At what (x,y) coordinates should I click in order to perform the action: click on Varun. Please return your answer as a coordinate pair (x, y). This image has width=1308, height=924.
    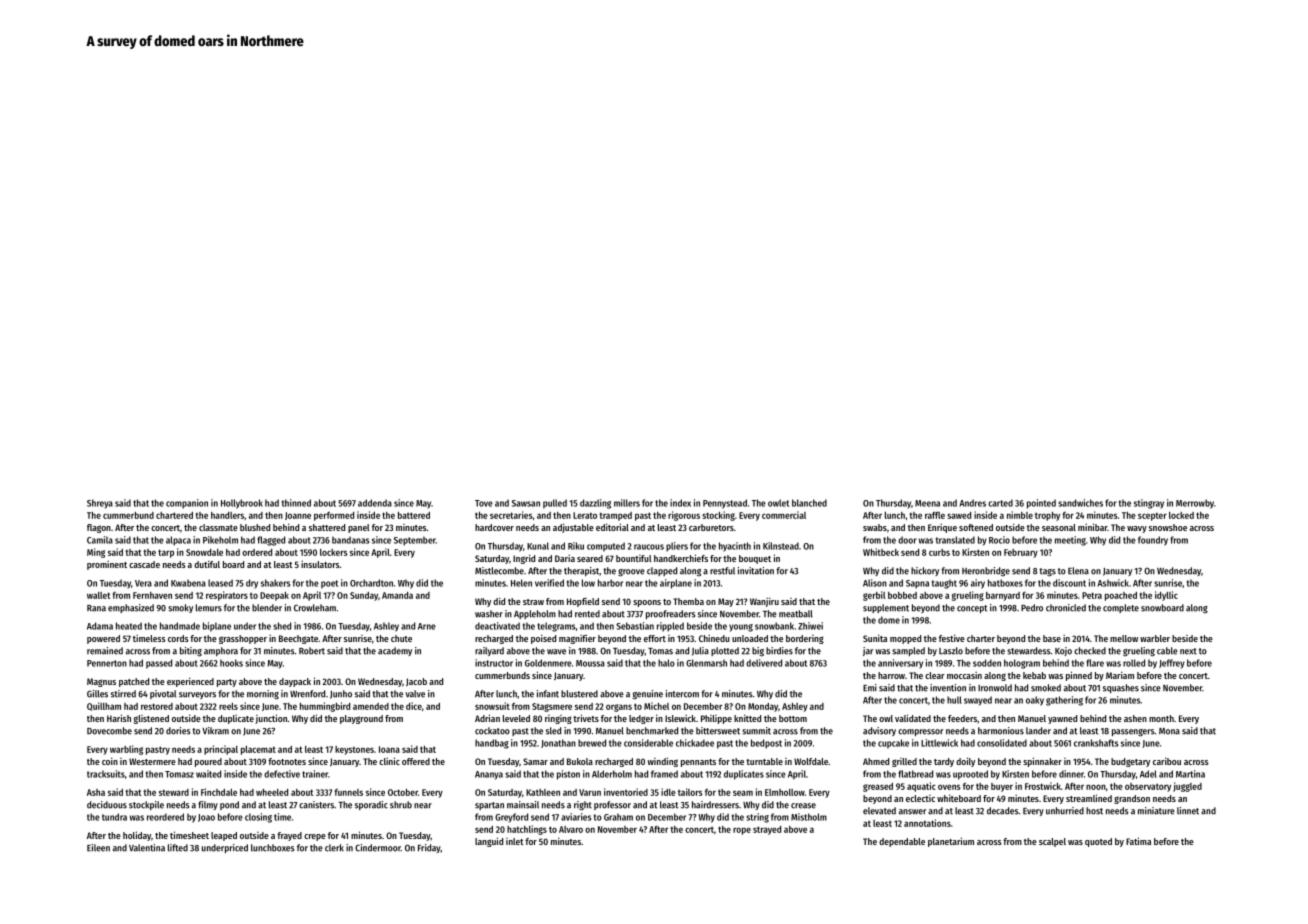
    Looking at the image, I should click on (590, 792).
